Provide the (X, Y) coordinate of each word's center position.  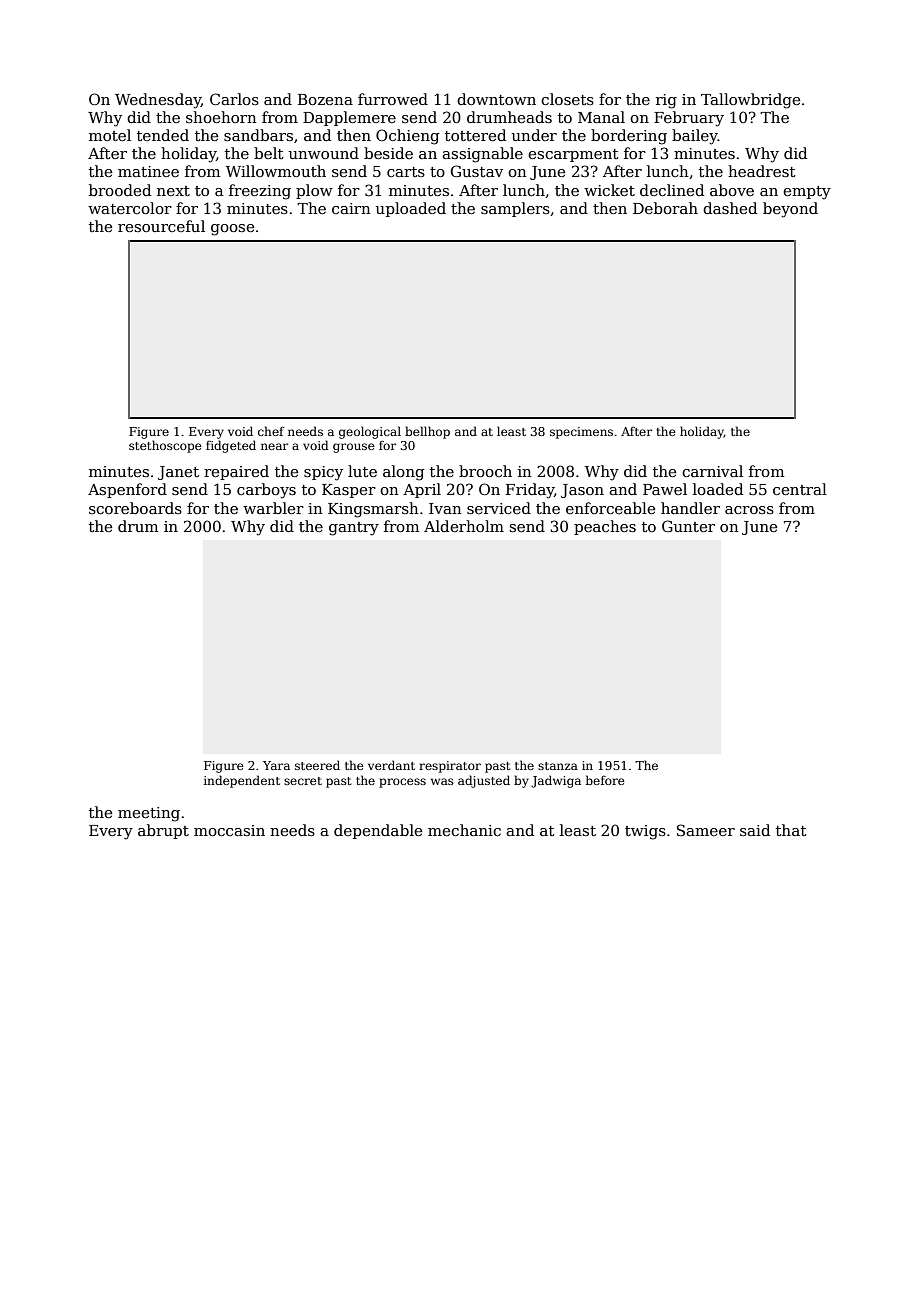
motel (110, 135)
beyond (790, 210)
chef (271, 431)
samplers (515, 209)
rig (666, 101)
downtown (496, 99)
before (605, 780)
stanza (558, 766)
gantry (354, 529)
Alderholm (464, 526)
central (800, 489)
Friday (530, 491)
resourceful (161, 226)
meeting (149, 814)
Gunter (688, 526)
